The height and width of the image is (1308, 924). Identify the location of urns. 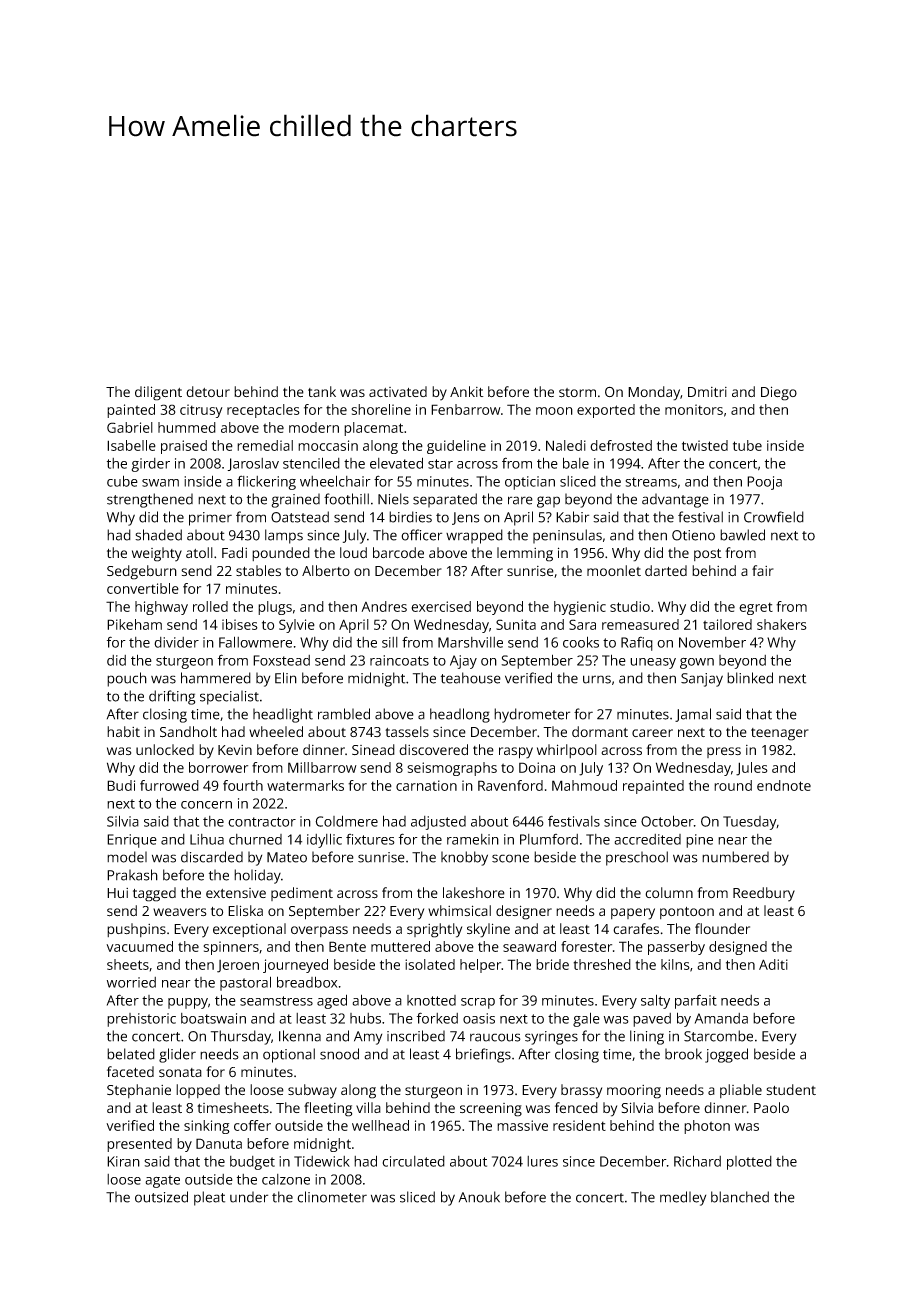
(597, 679).
